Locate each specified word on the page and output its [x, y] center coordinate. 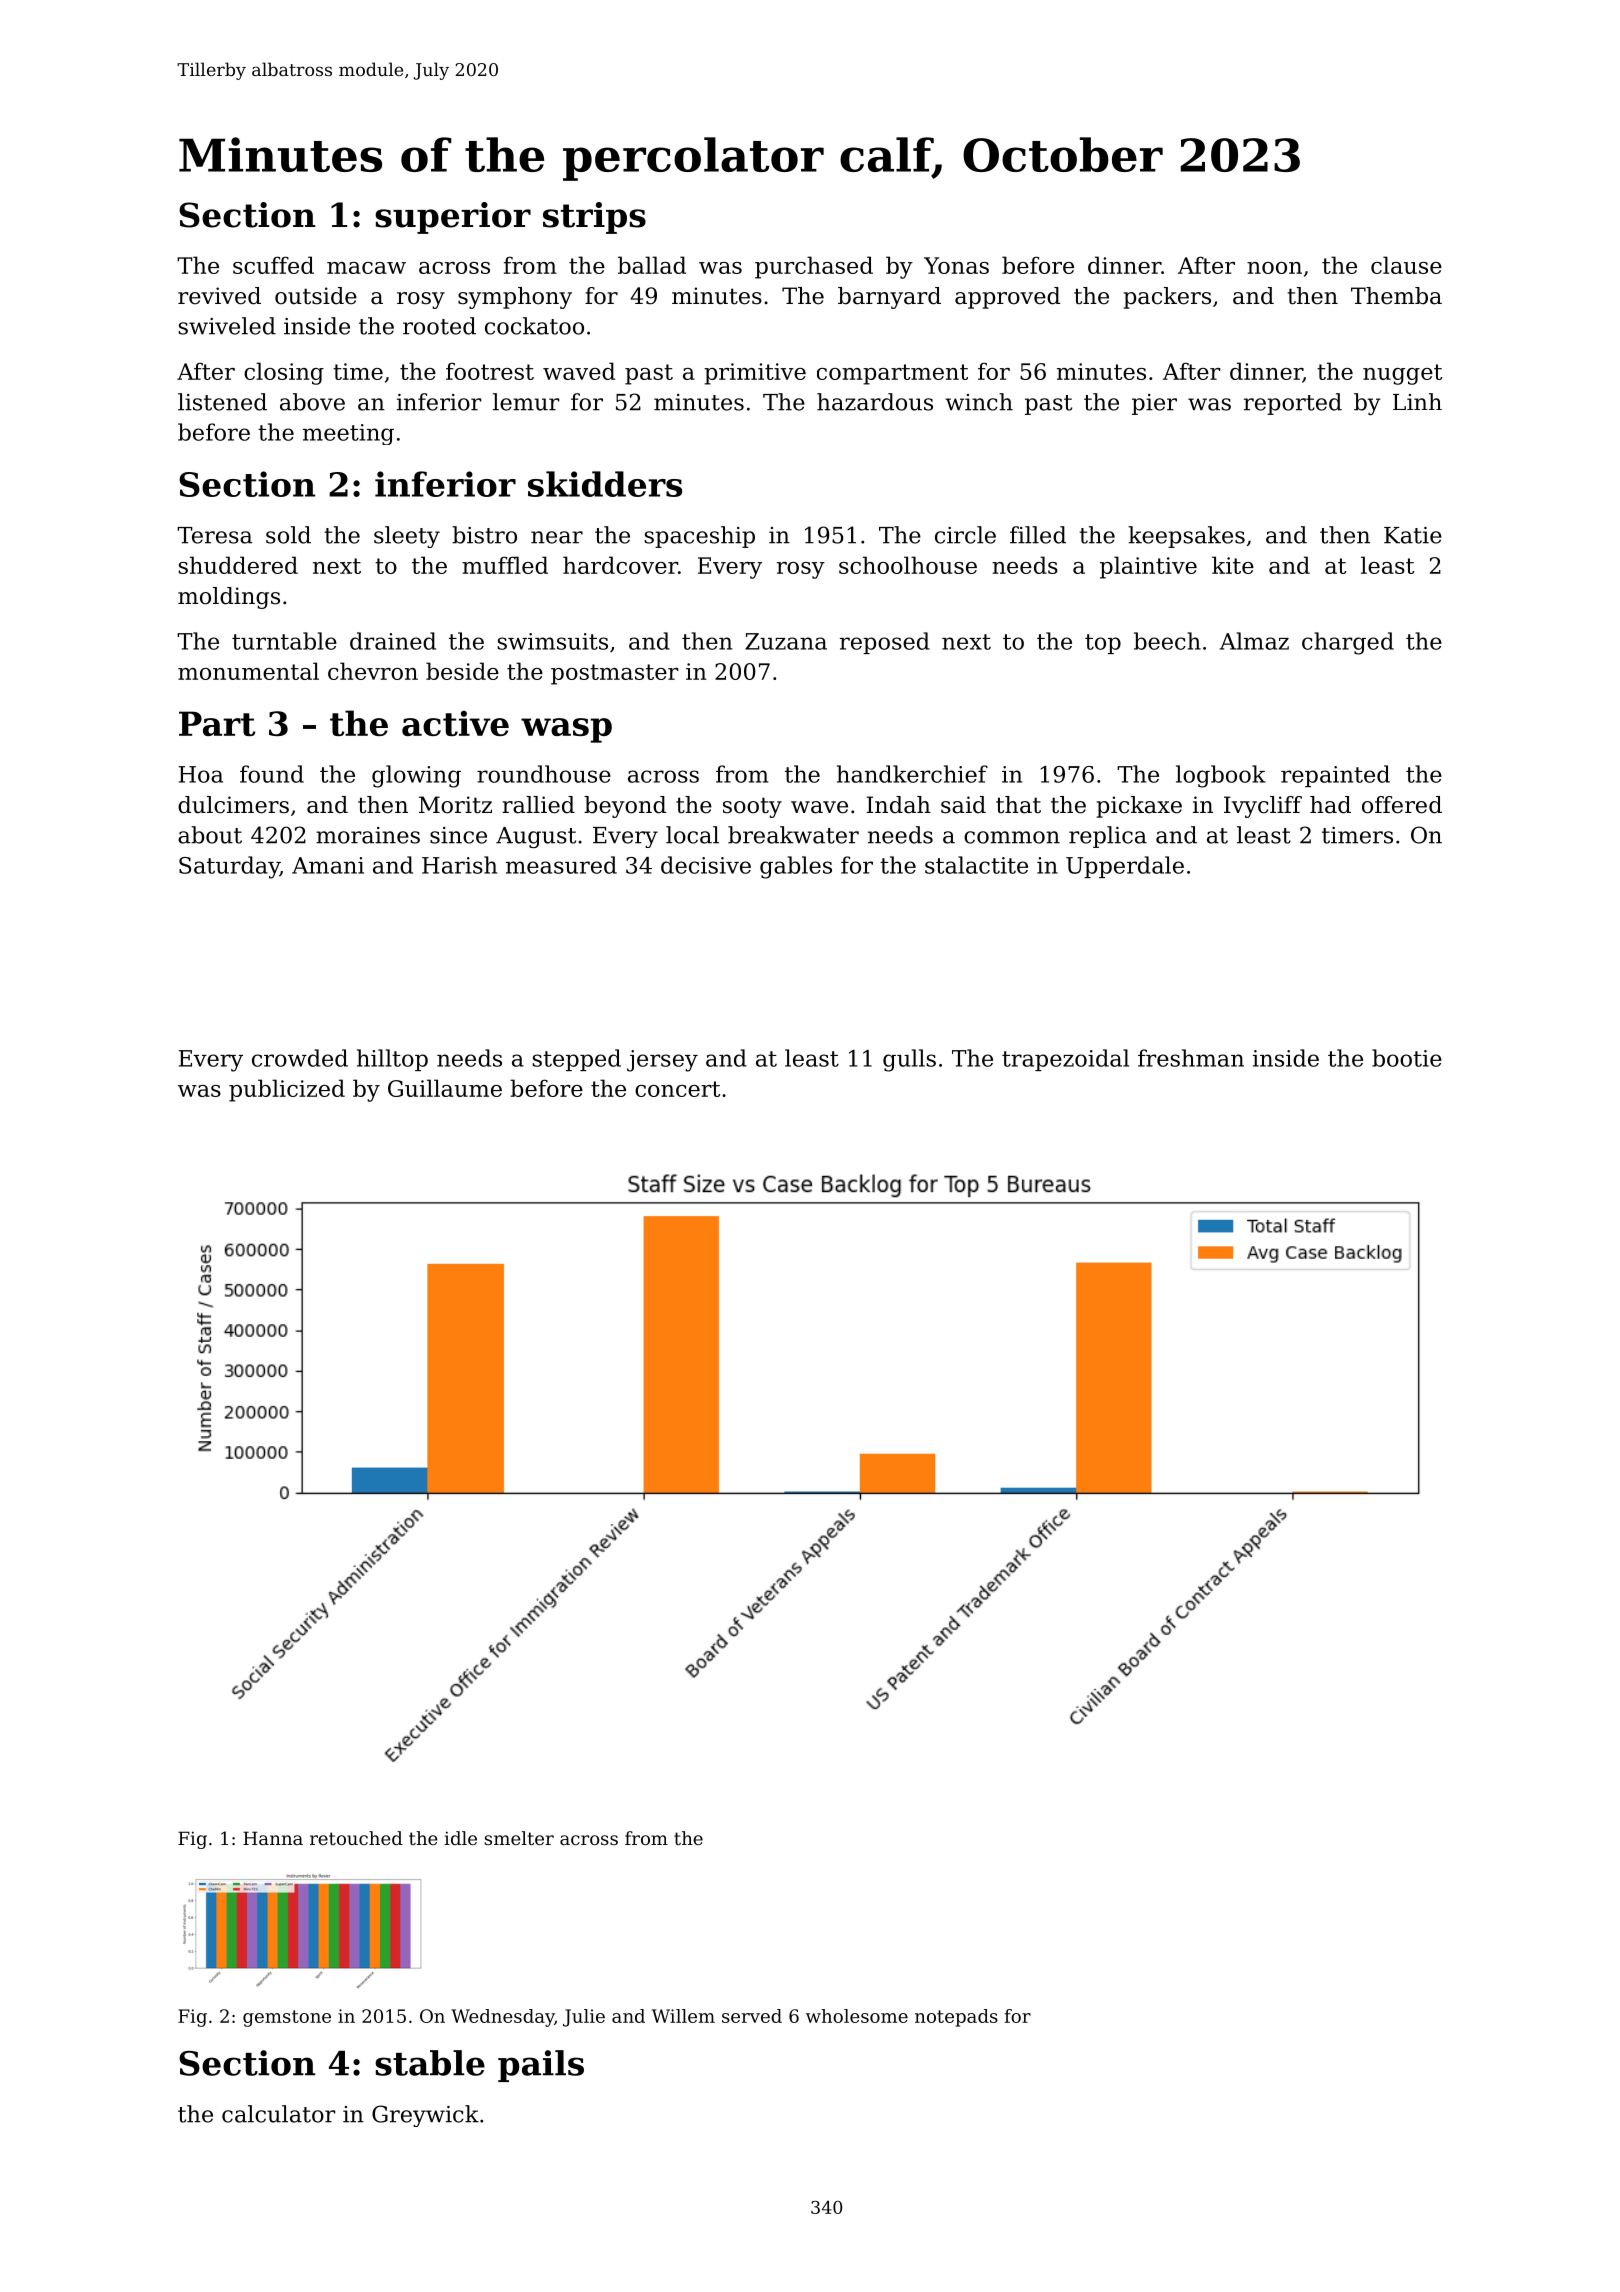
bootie [1407, 1058]
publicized [287, 1090]
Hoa [201, 774]
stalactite [976, 865]
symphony [515, 298]
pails [541, 2066]
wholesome [857, 2016]
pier [1154, 404]
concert [677, 1089]
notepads [956, 2018]
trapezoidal [1065, 1060]
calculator [278, 2114]
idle [460, 1838]
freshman [1191, 1058]
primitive [755, 374]
